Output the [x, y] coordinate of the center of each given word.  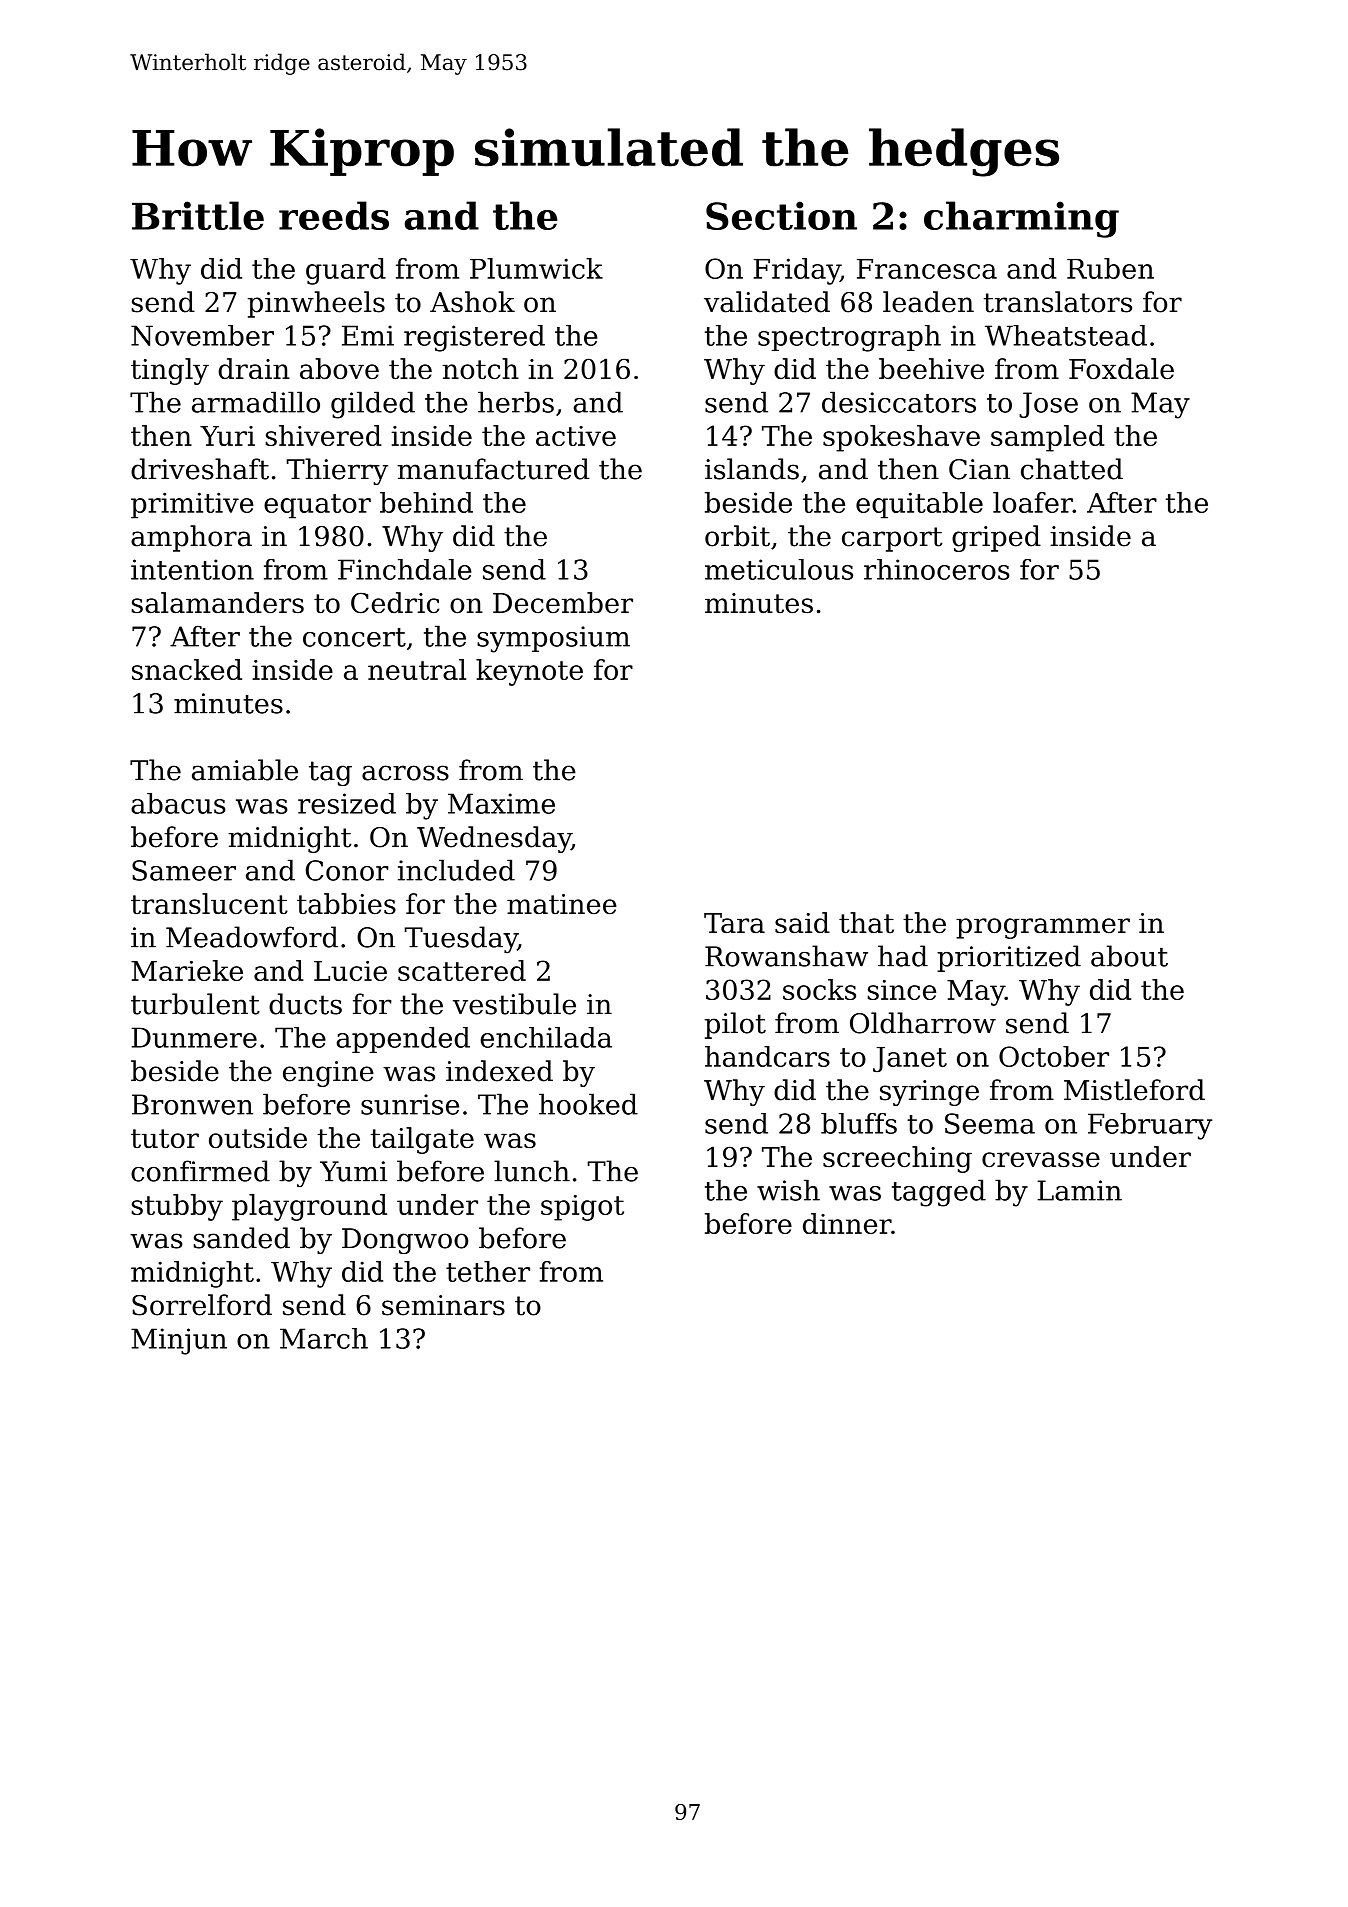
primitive [192, 505]
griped [996, 538]
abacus [178, 803]
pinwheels [316, 304]
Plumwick [536, 268]
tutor [165, 1138]
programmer [1043, 928]
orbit [737, 536]
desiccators [899, 402]
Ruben [1110, 268]
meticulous [779, 569]
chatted [1072, 469]
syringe [929, 1093]
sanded [242, 1238]
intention [192, 569]
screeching [897, 1159]
